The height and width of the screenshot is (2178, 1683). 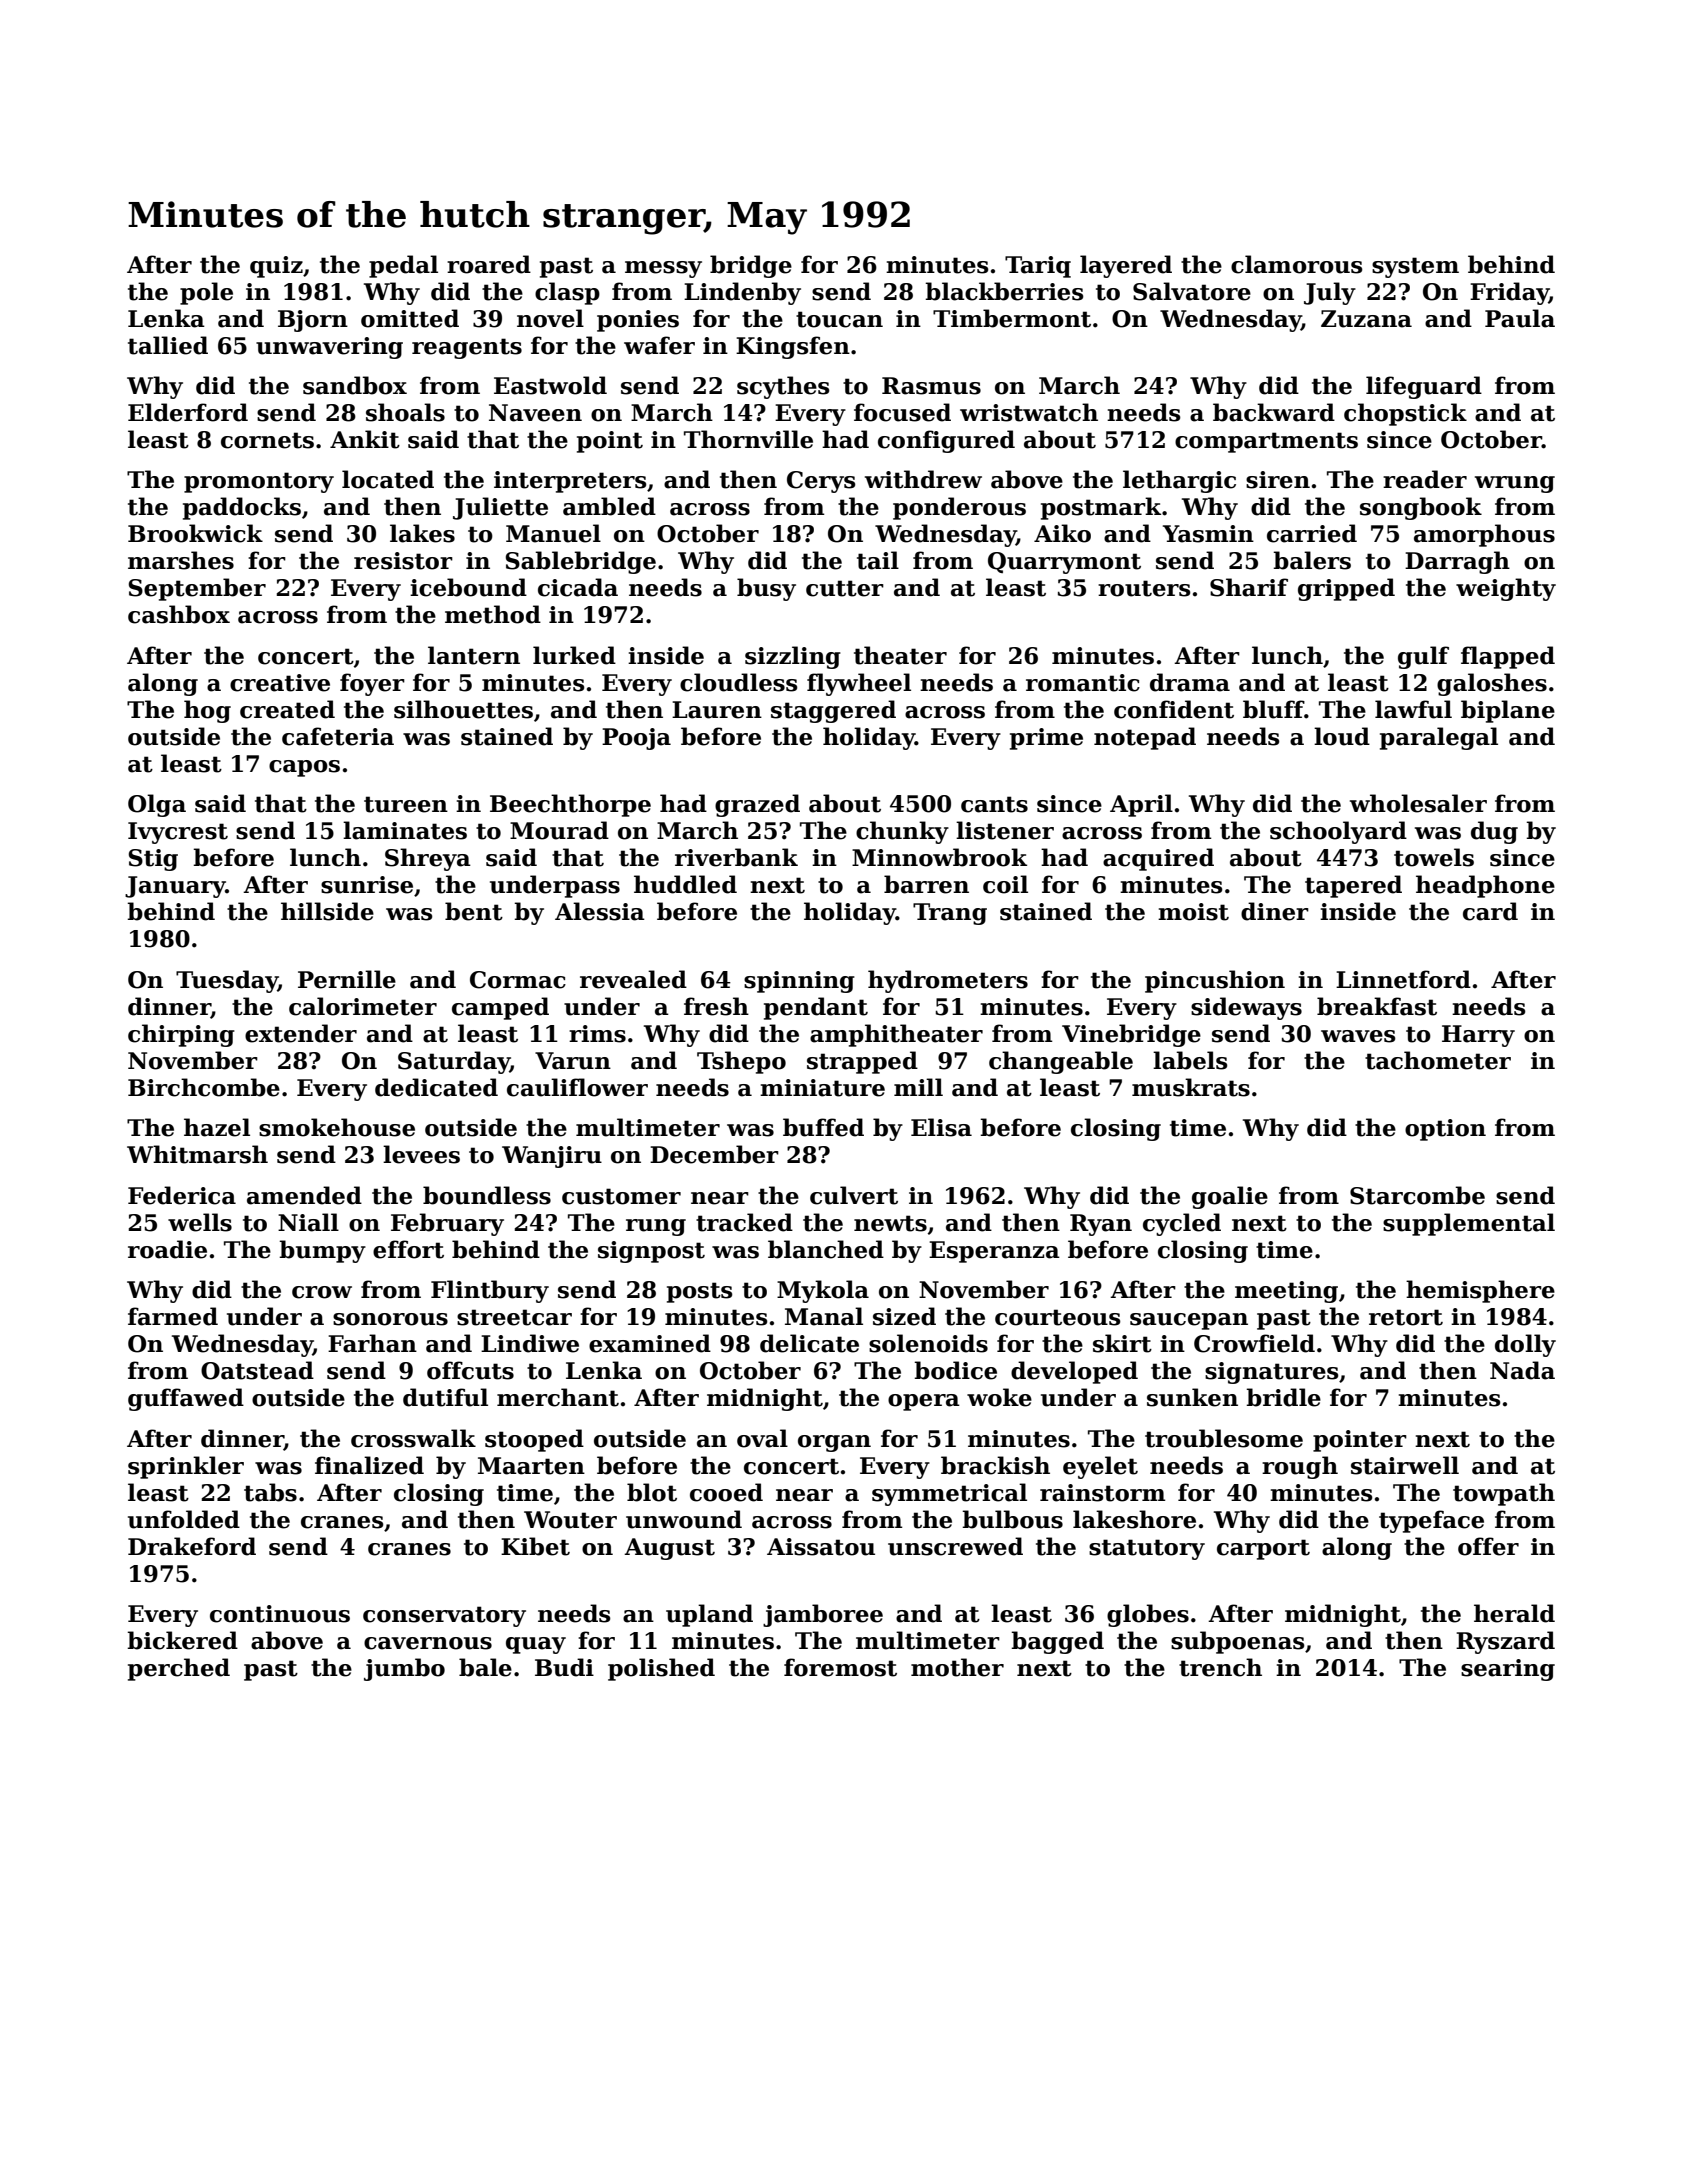 I want to click on wafer, so click(x=659, y=345).
